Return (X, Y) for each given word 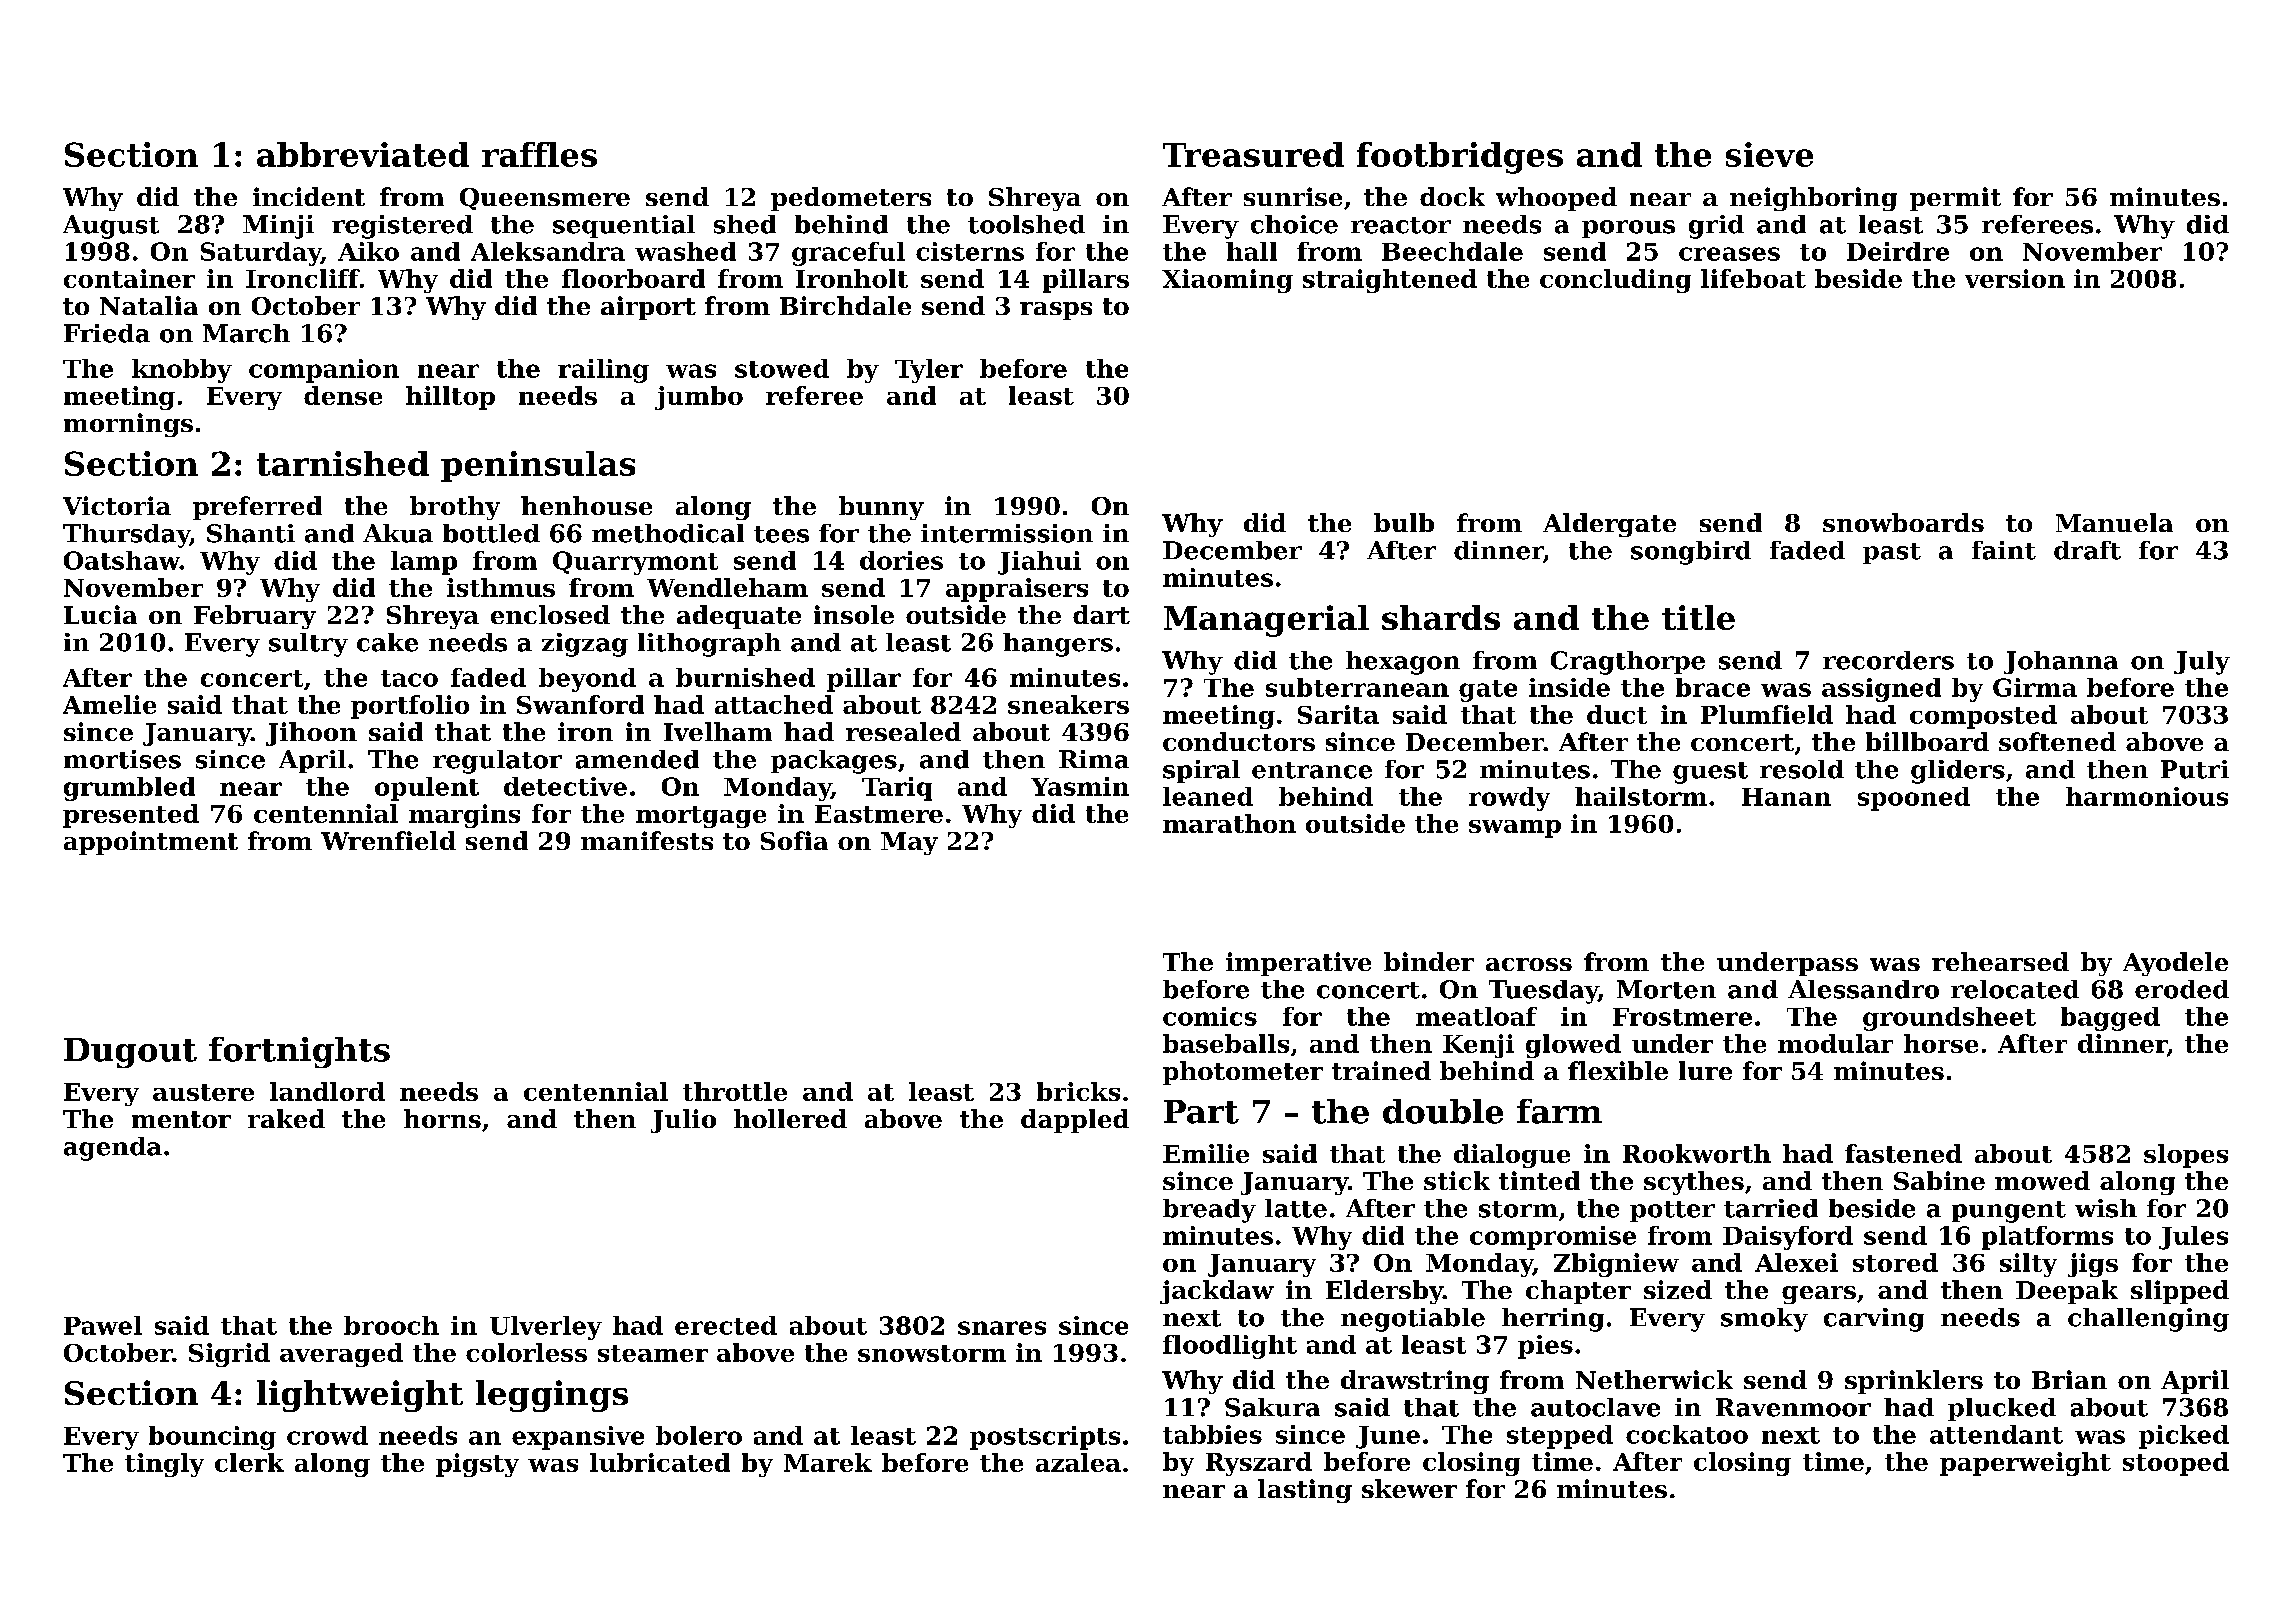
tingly (164, 1465)
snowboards (1903, 522)
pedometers (851, 199)
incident (309, 196)
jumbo (699, 398)
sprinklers (1914, 1382)
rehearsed (2000, 961)
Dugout (130, 1053)
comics (1210, 1016)
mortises (122, 759)
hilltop (450, 398)
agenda (113, 1149)
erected (726, 1325)
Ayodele (2175, 964)
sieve (1769, 154)
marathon (1229, 823)
